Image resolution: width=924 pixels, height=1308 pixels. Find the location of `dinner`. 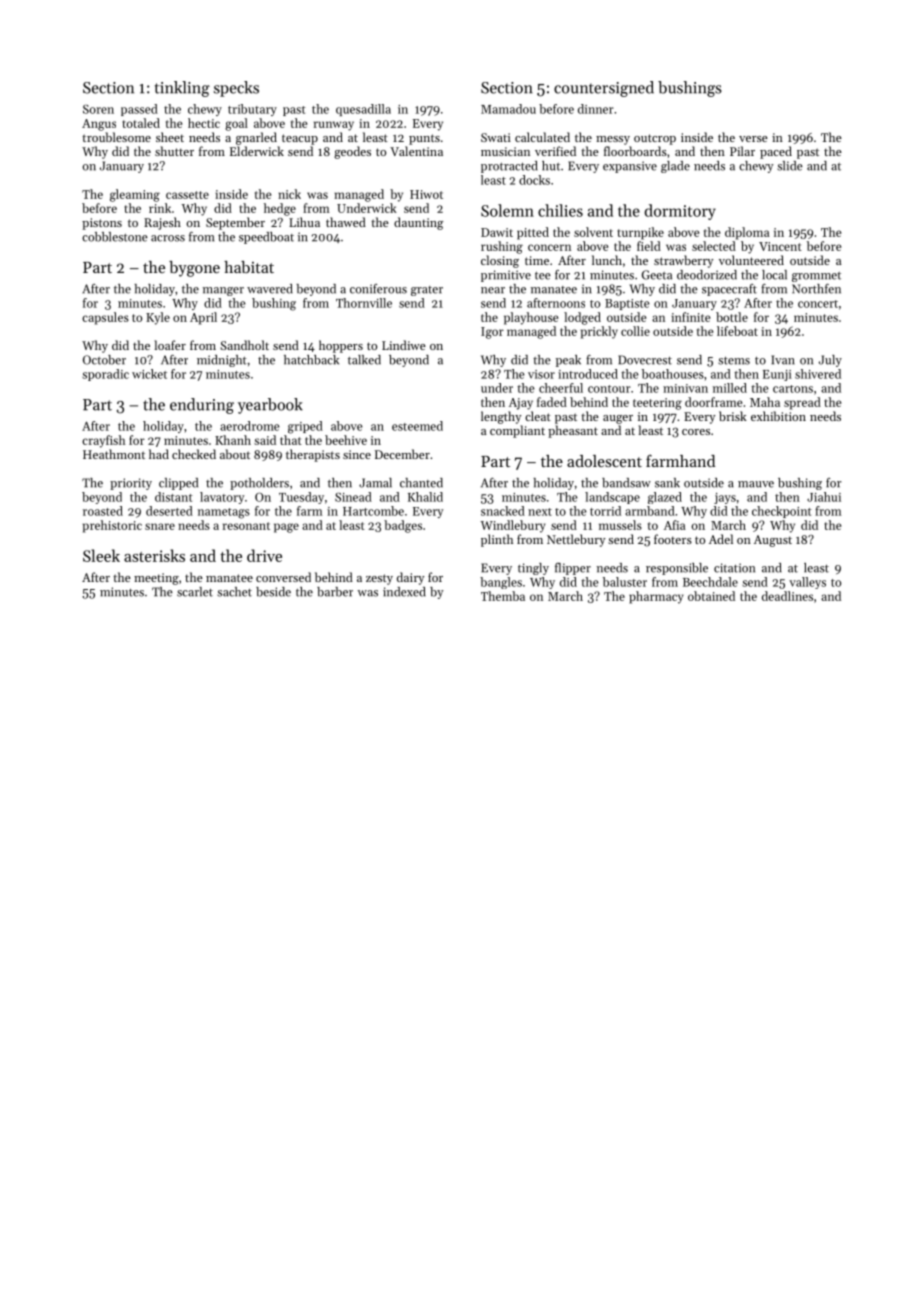

dinner is located at coordinates (596, 109).
